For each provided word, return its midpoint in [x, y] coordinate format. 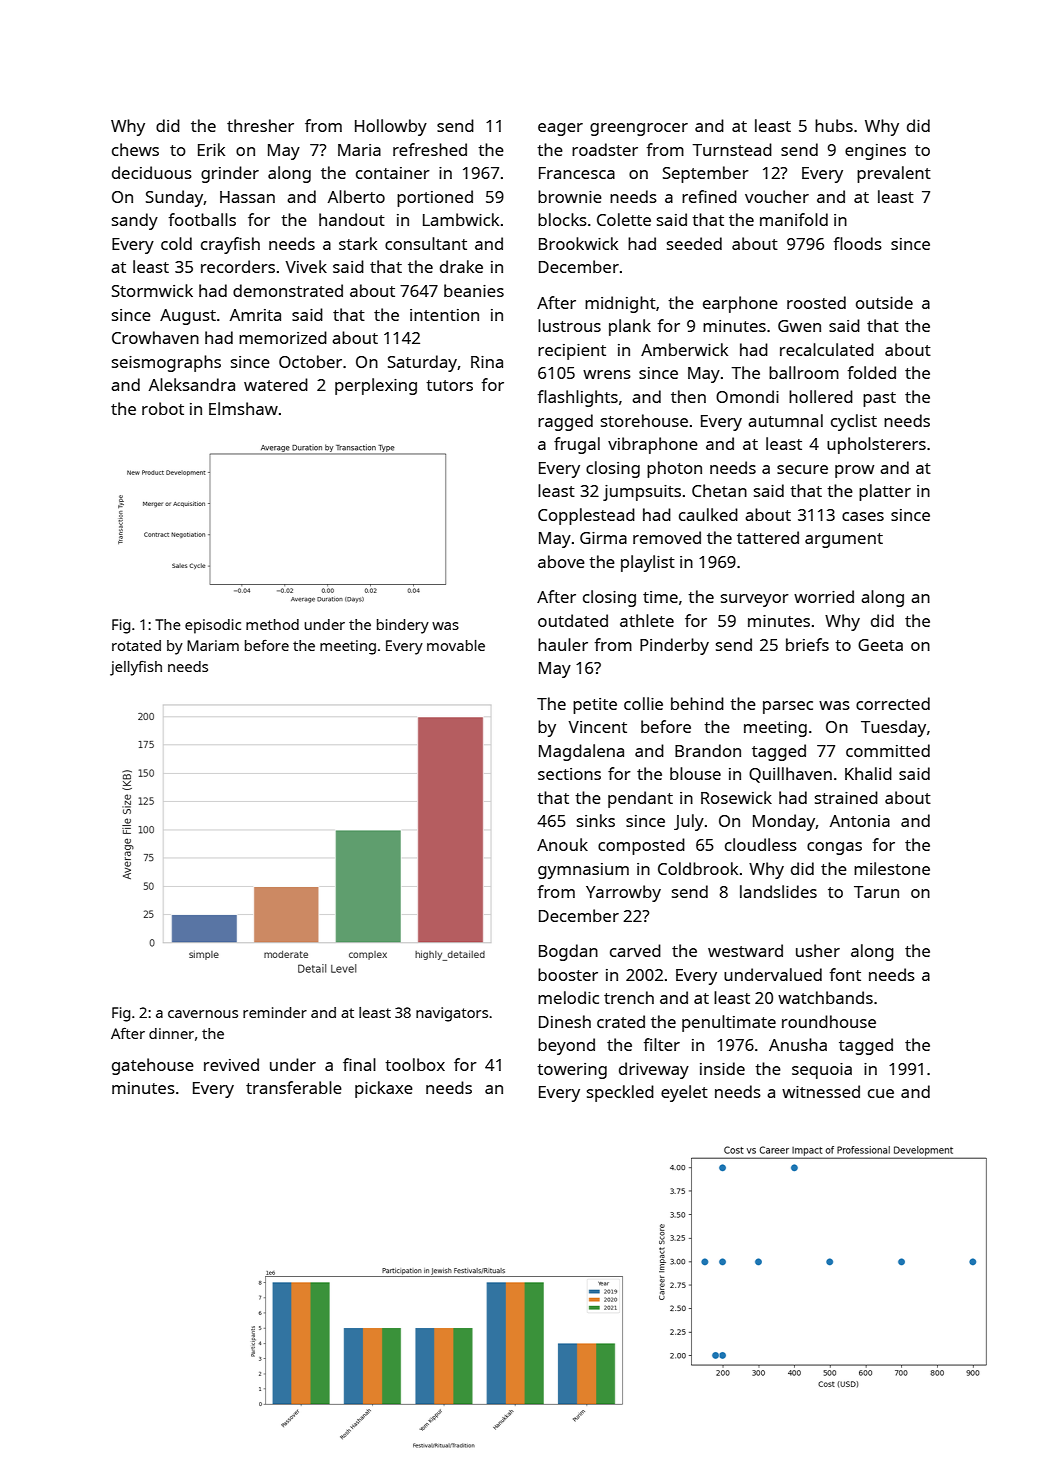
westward [745, 950]
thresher [260, 125]
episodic [213, 626]
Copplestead [586, 516]
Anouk [562, 844]
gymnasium [583, 871]
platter [885, 492]
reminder [275, 1012]
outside [884, 302]
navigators [452, 1014]
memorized [283, 337]
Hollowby [391, 127]
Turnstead [732, 149]
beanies [474, 290]
